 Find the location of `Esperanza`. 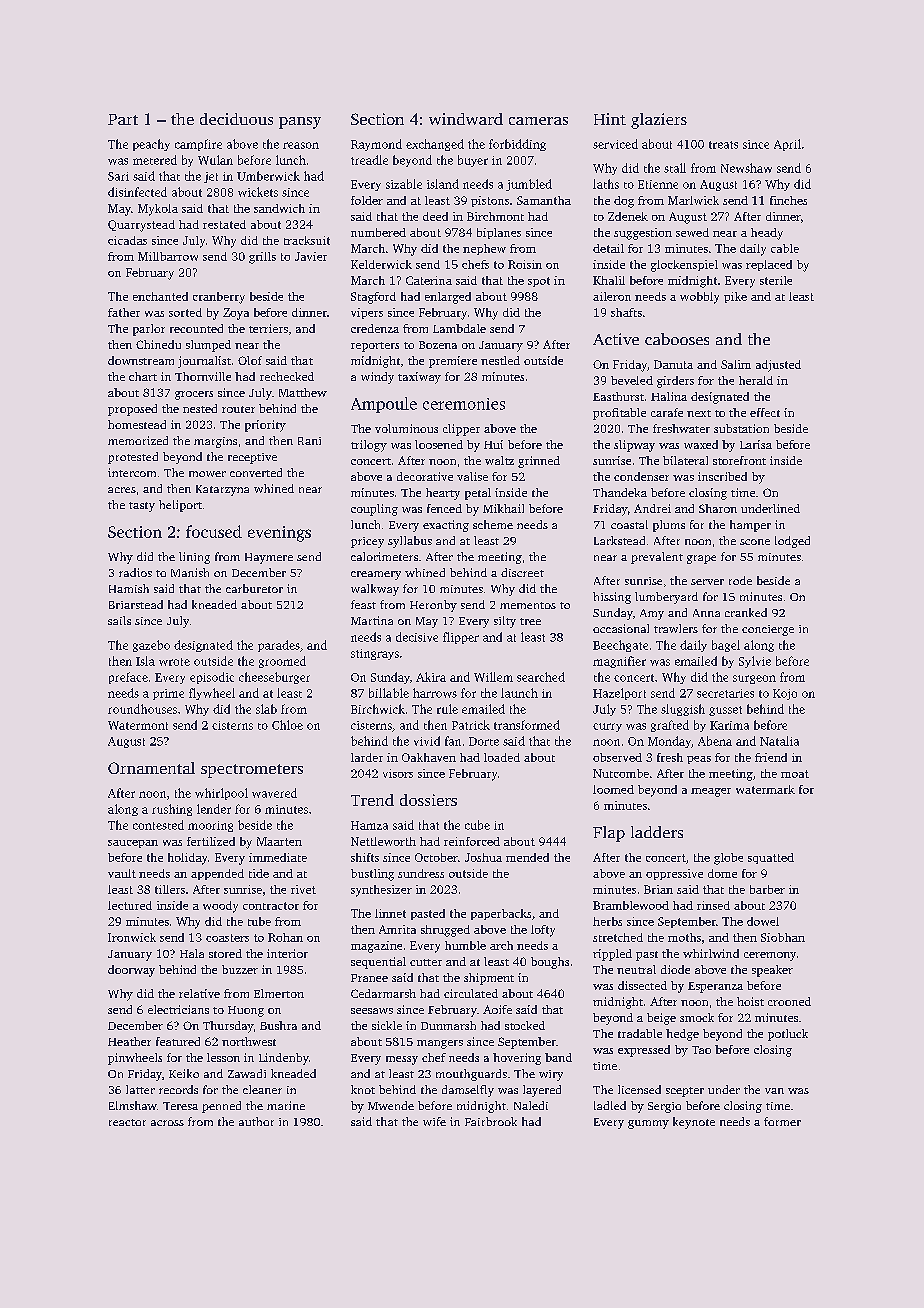

Esperanza is located at coordinates (715, 987).
